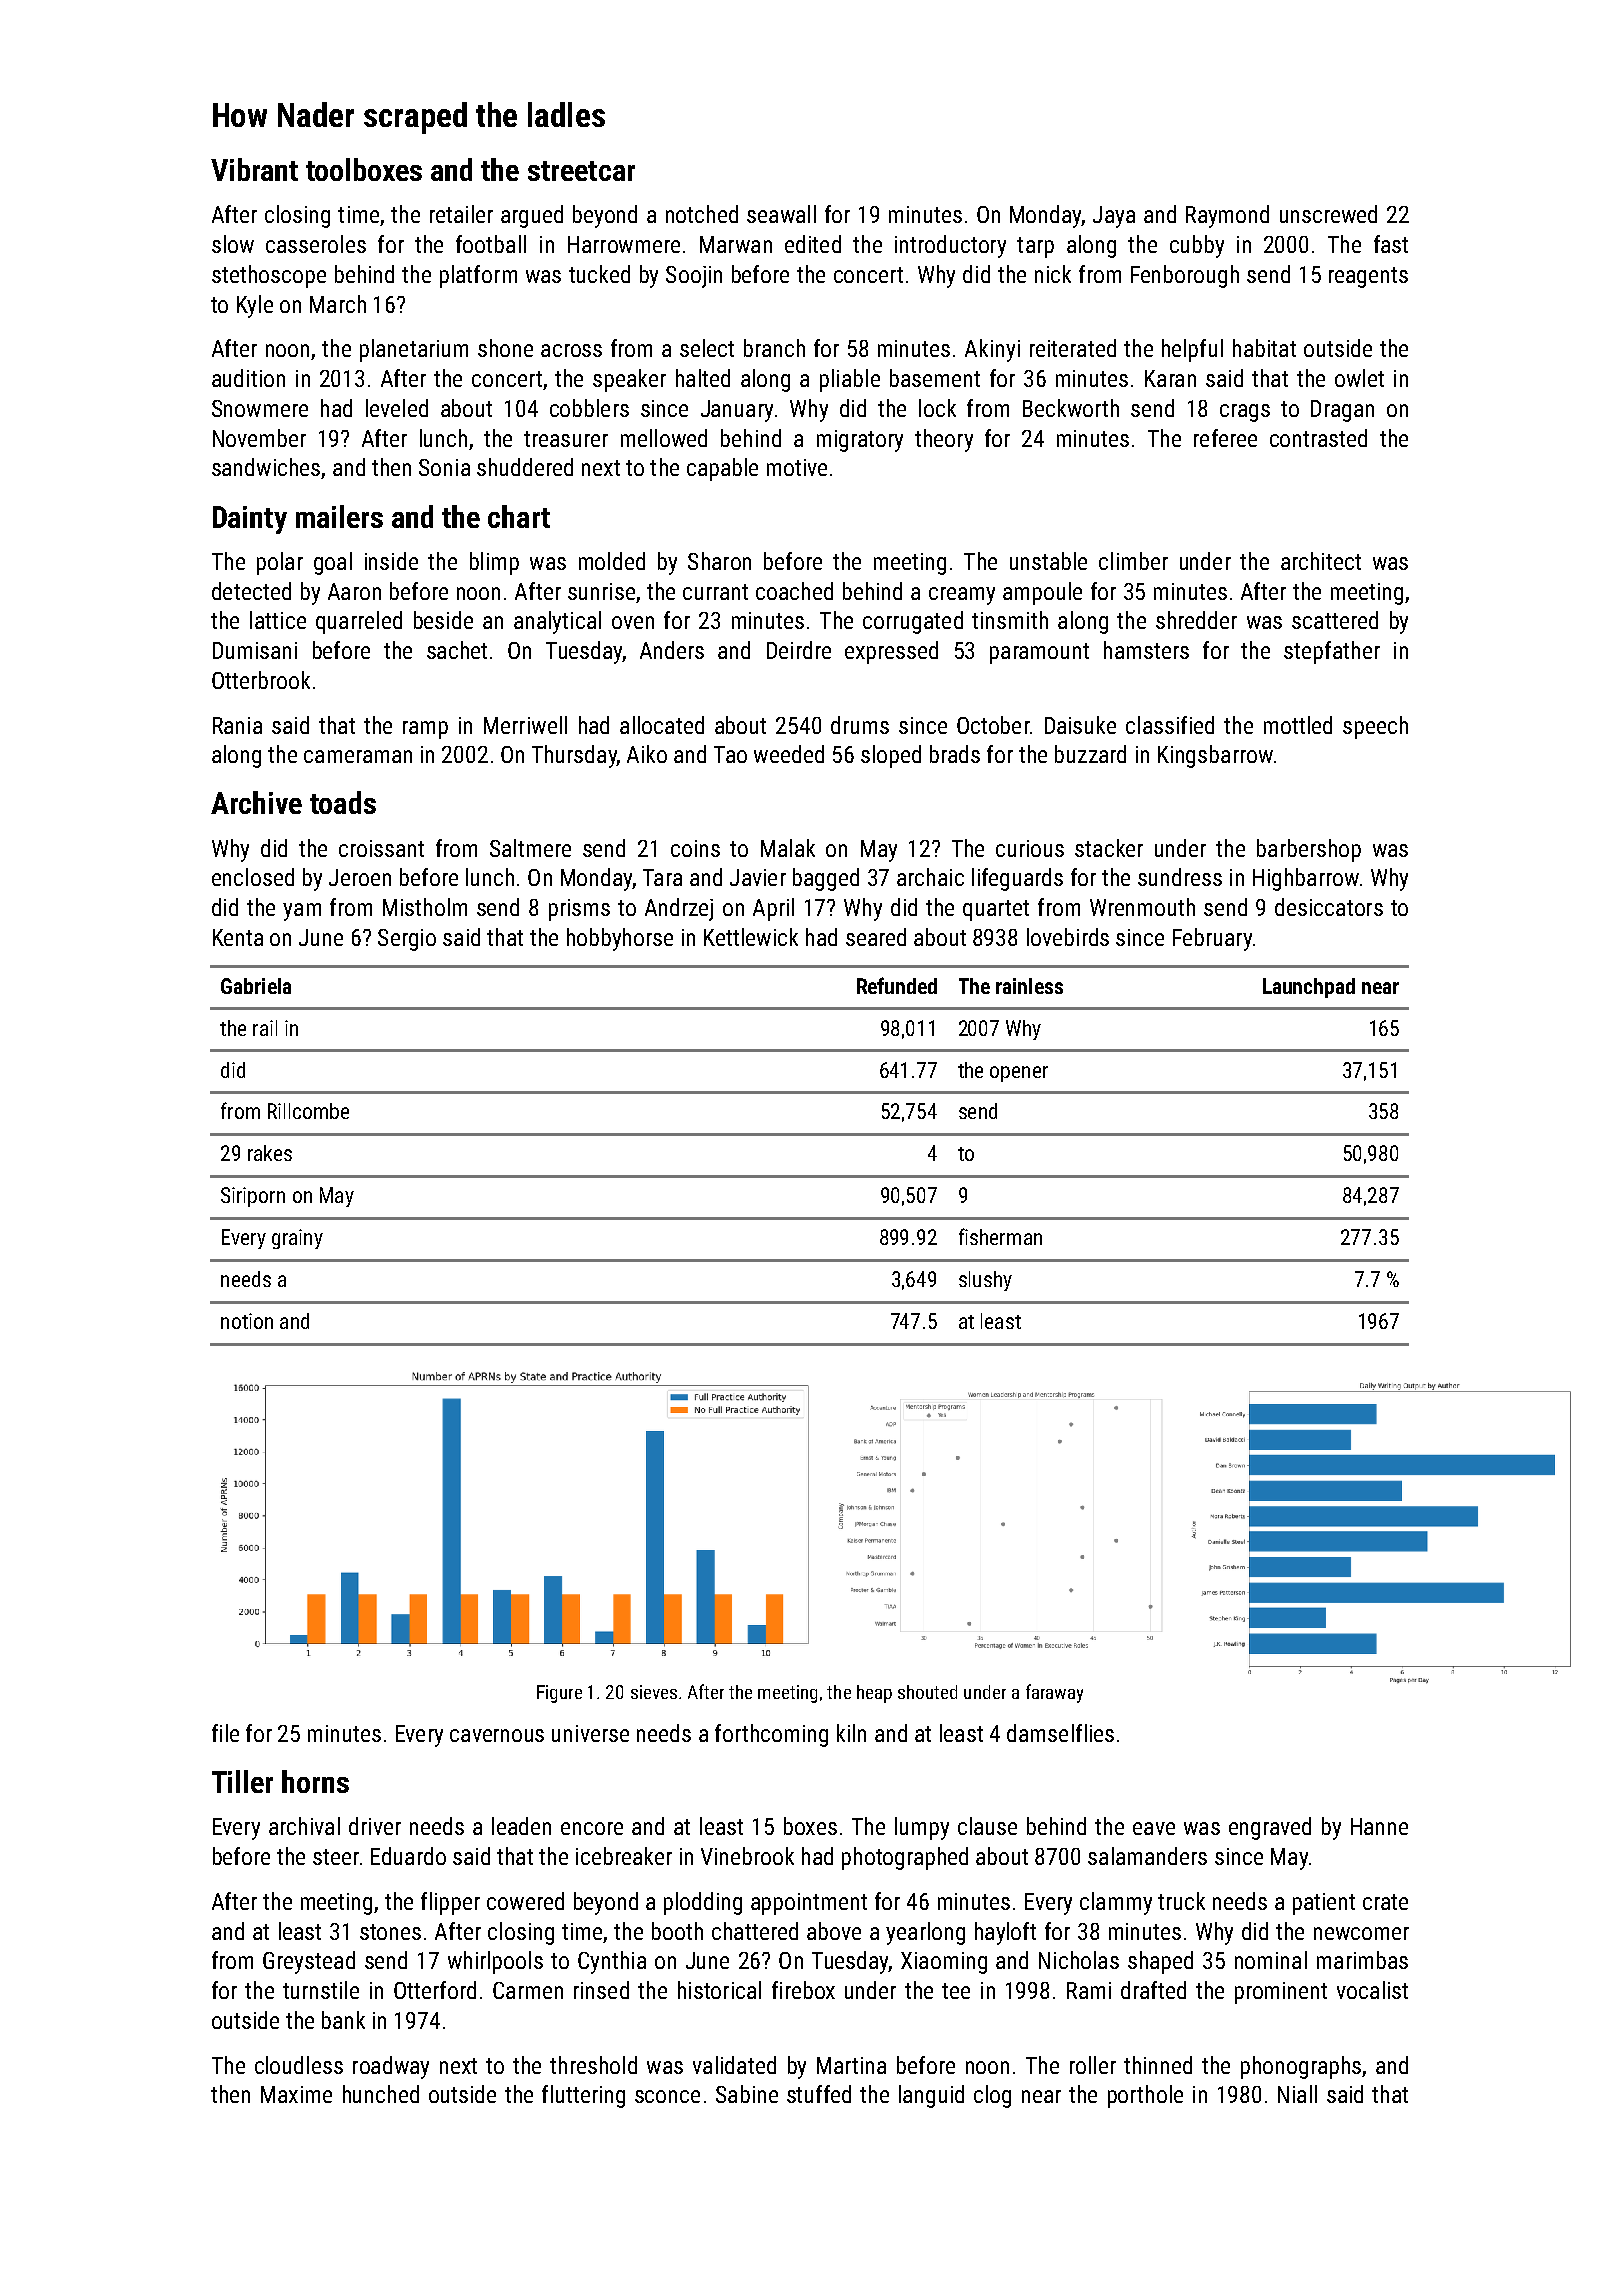 Image resolution: width=1620 pixels, height=2292 pixels. Describe the element at coordinates (1114, 217) in the image. I see `Jaya` at that location.
